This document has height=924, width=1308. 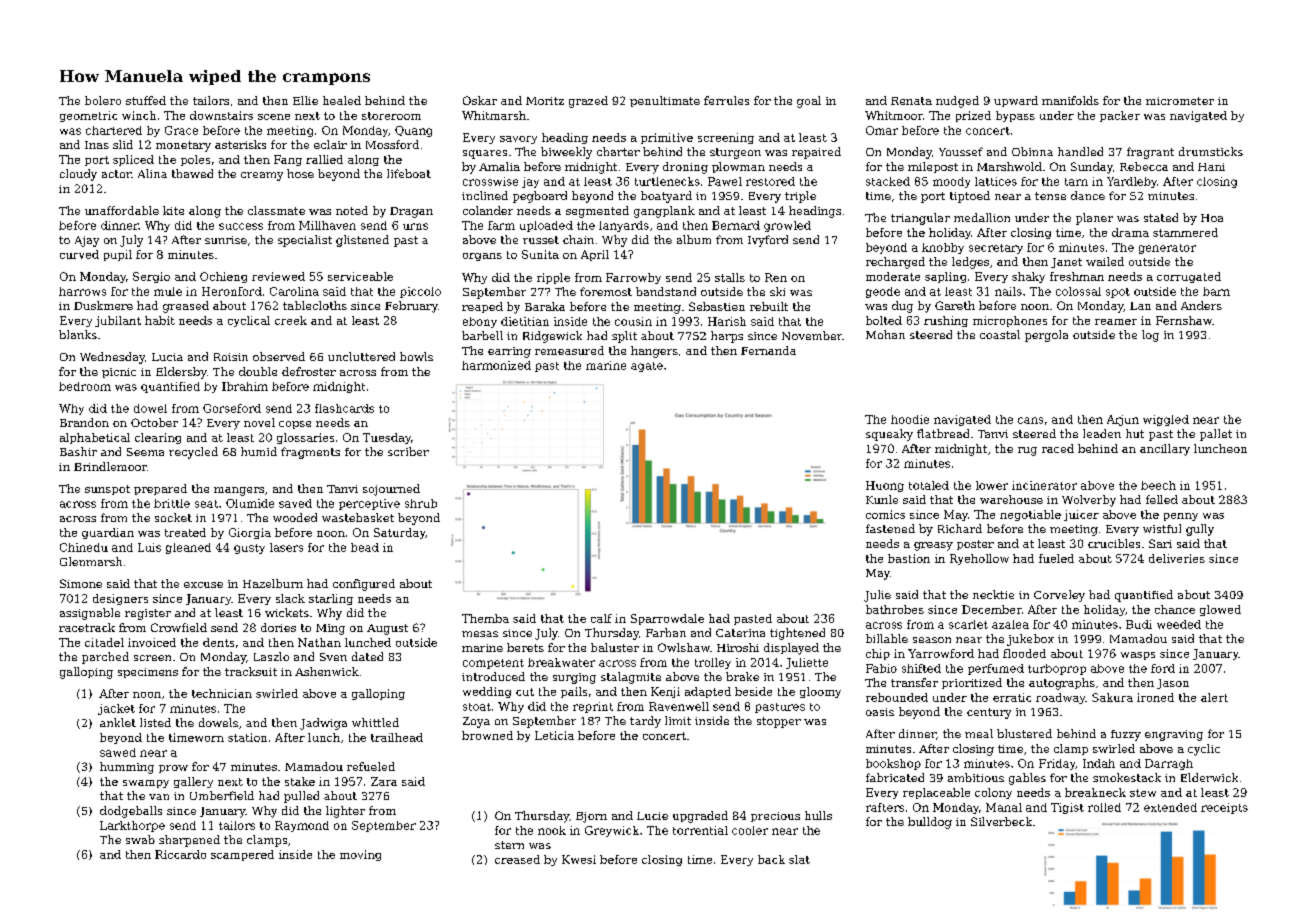 I want to click on drama, so click(x=1130, y=232).
